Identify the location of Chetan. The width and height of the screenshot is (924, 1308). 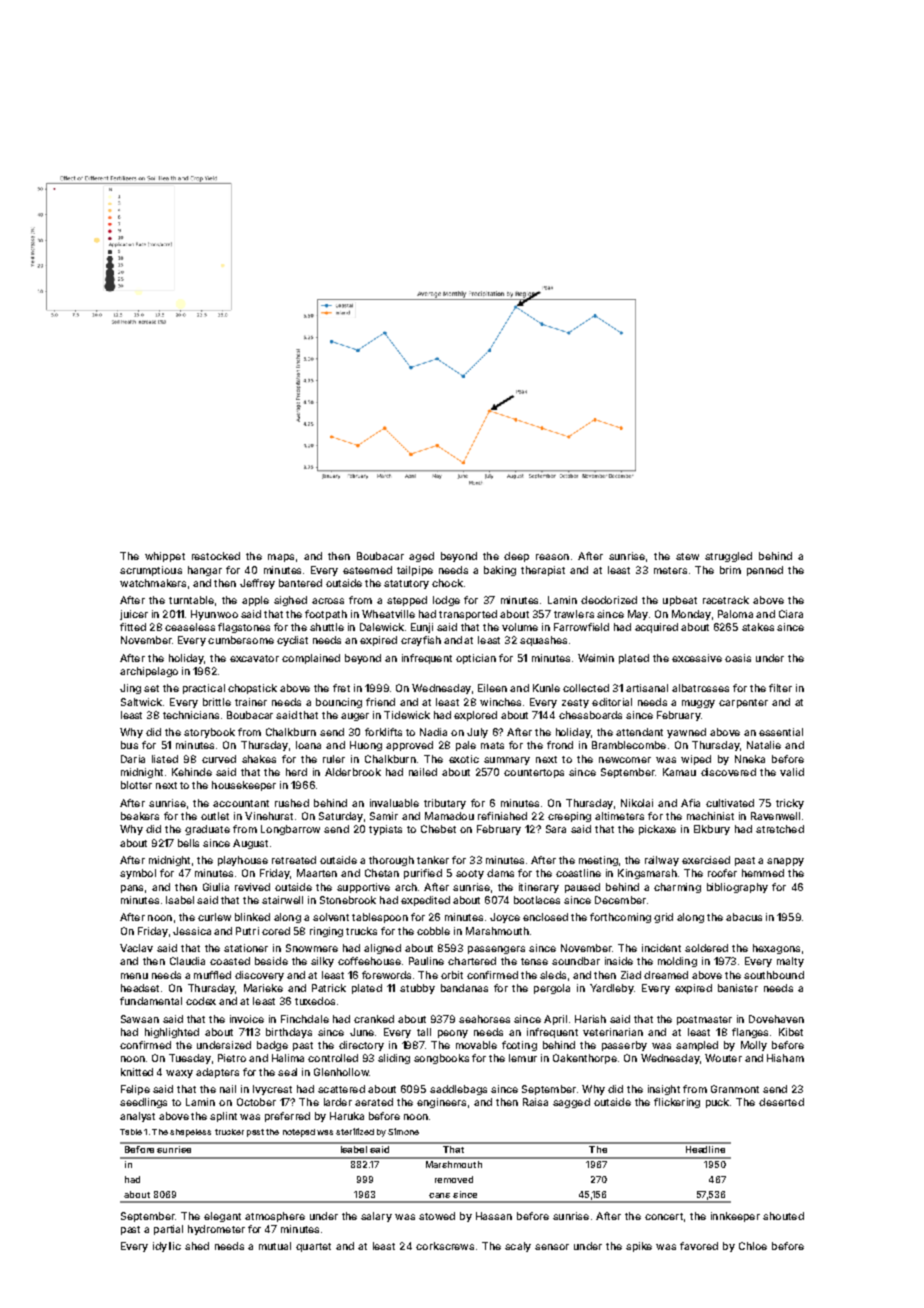
(382, 873).
